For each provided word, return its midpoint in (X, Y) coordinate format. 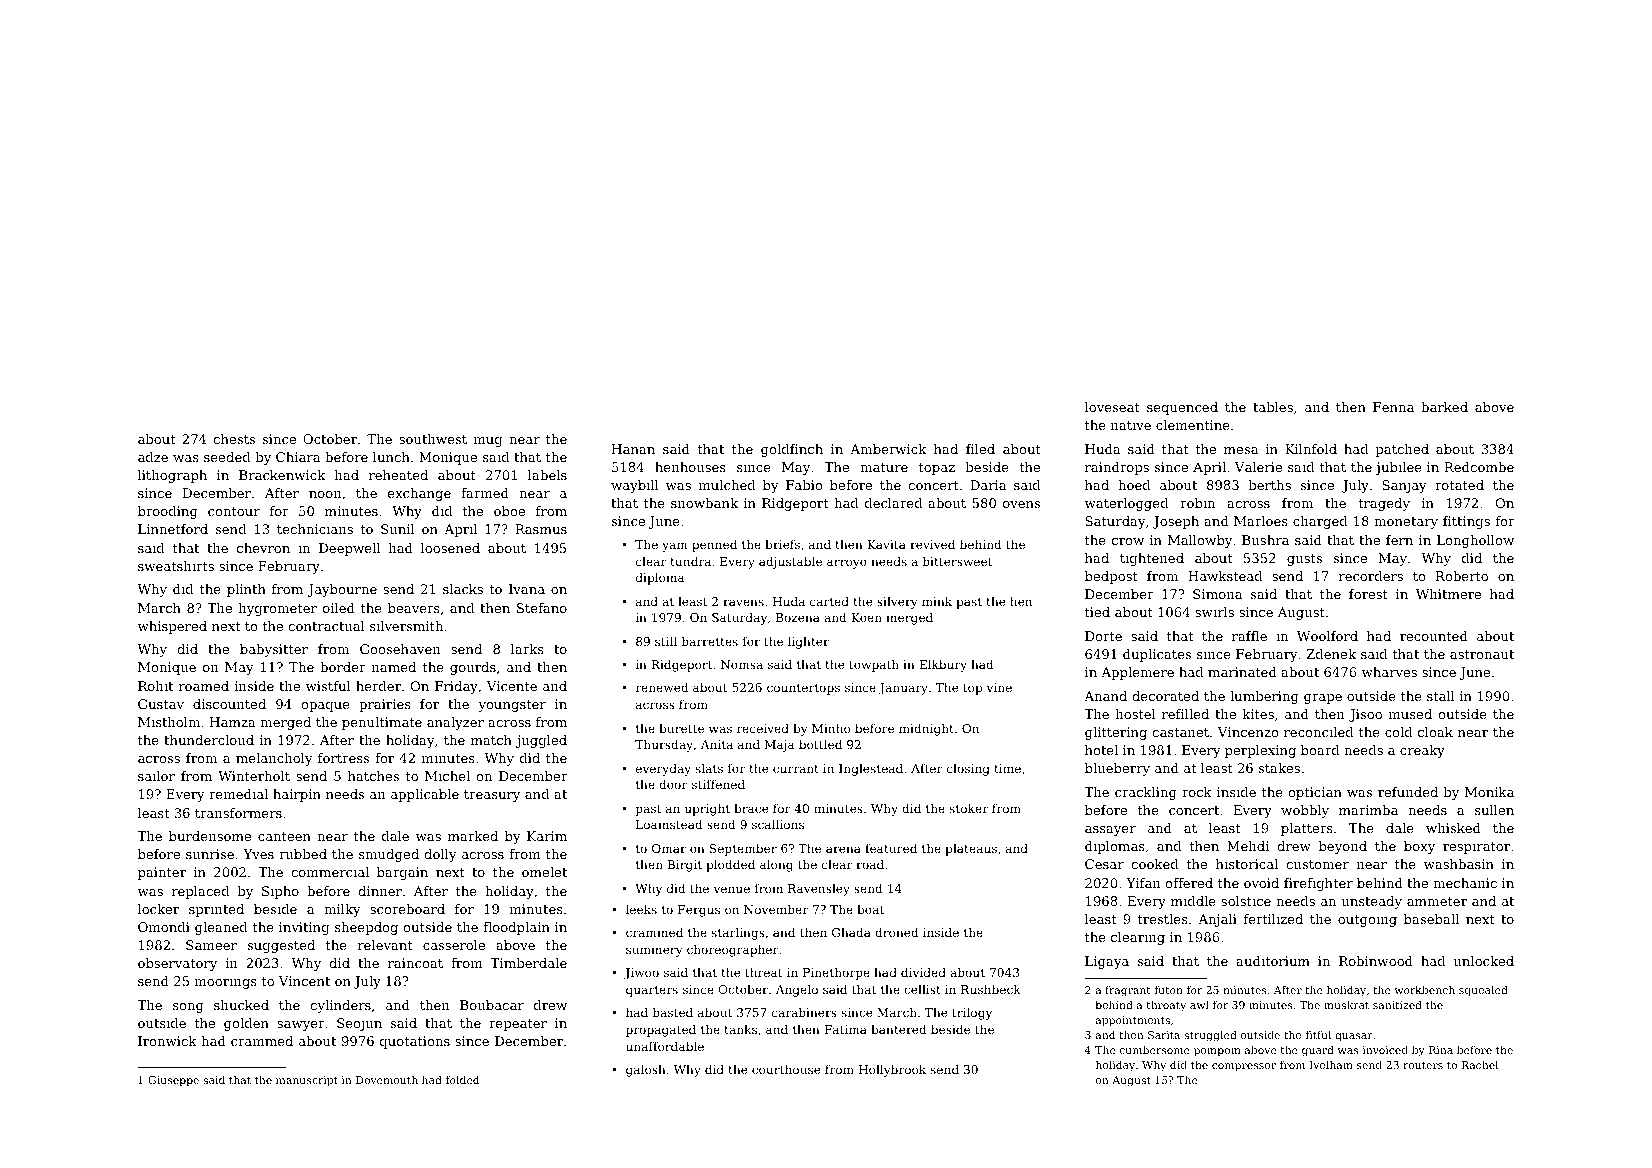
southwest (433, 439)
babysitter (274, 650)
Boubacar (492, 1005)
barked (1444, 407)
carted (829, 601)
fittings (1466, 522)
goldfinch (792, 450)
